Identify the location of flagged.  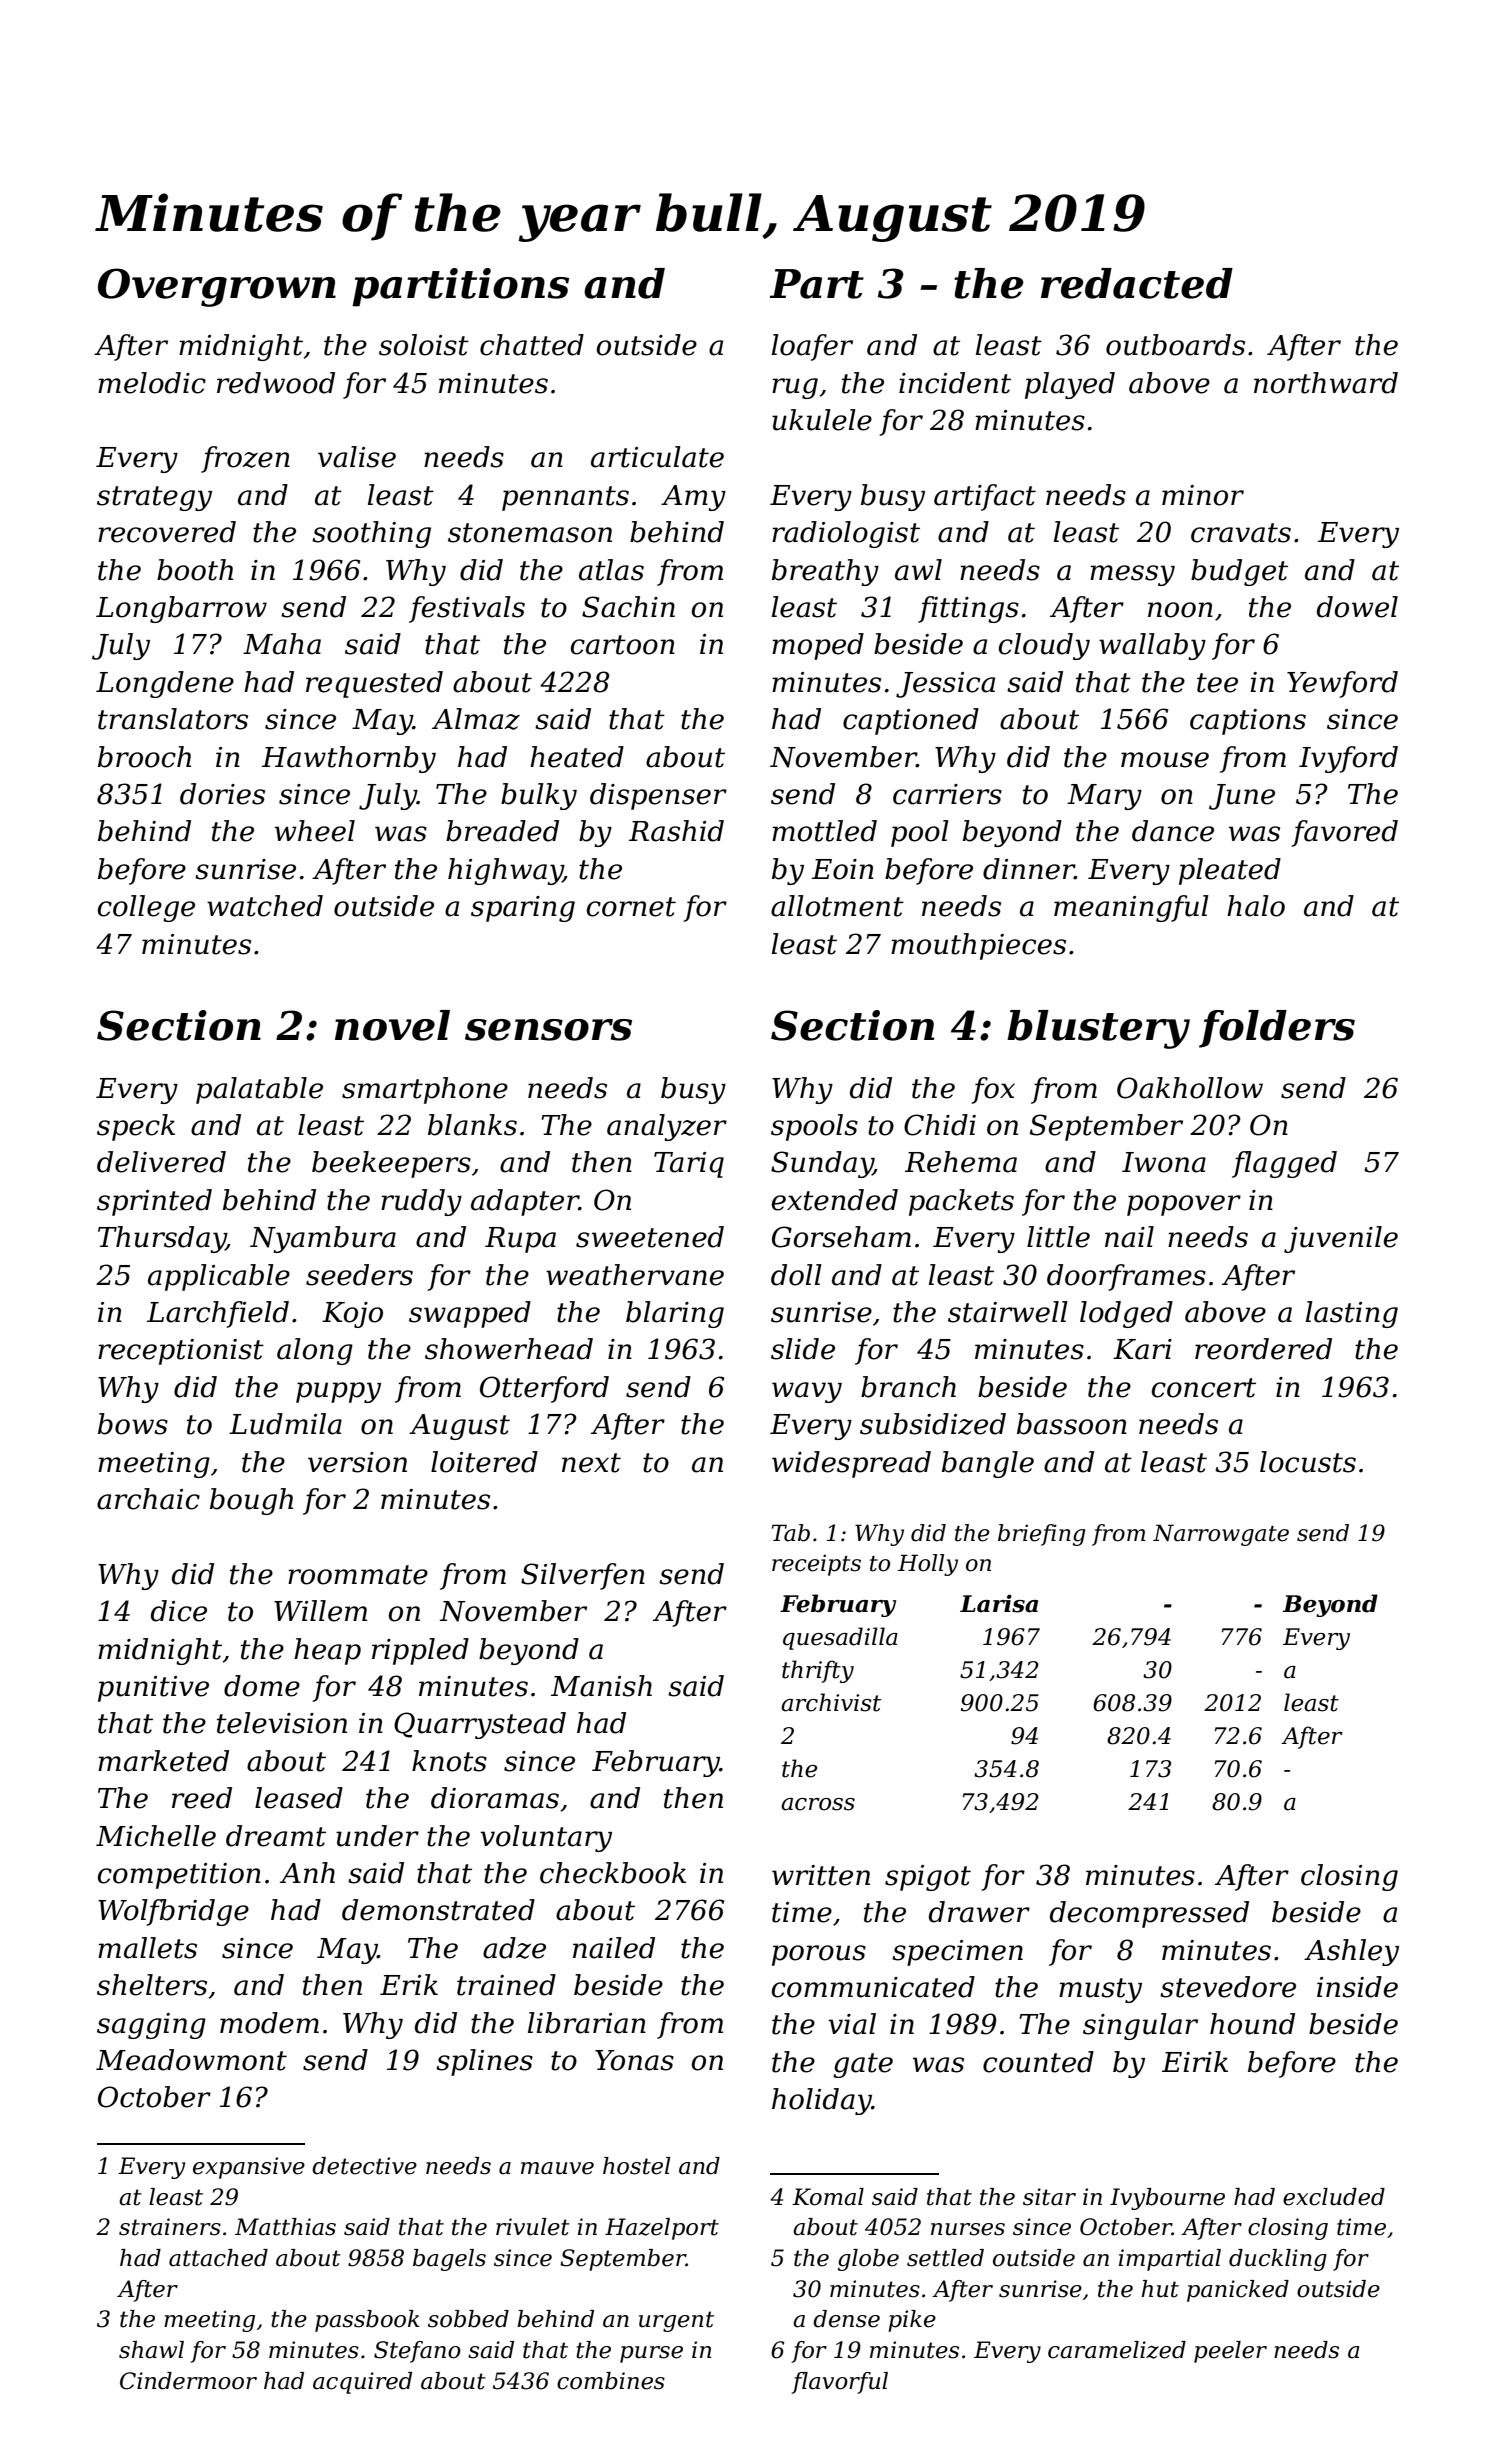
(1284, 1164).
